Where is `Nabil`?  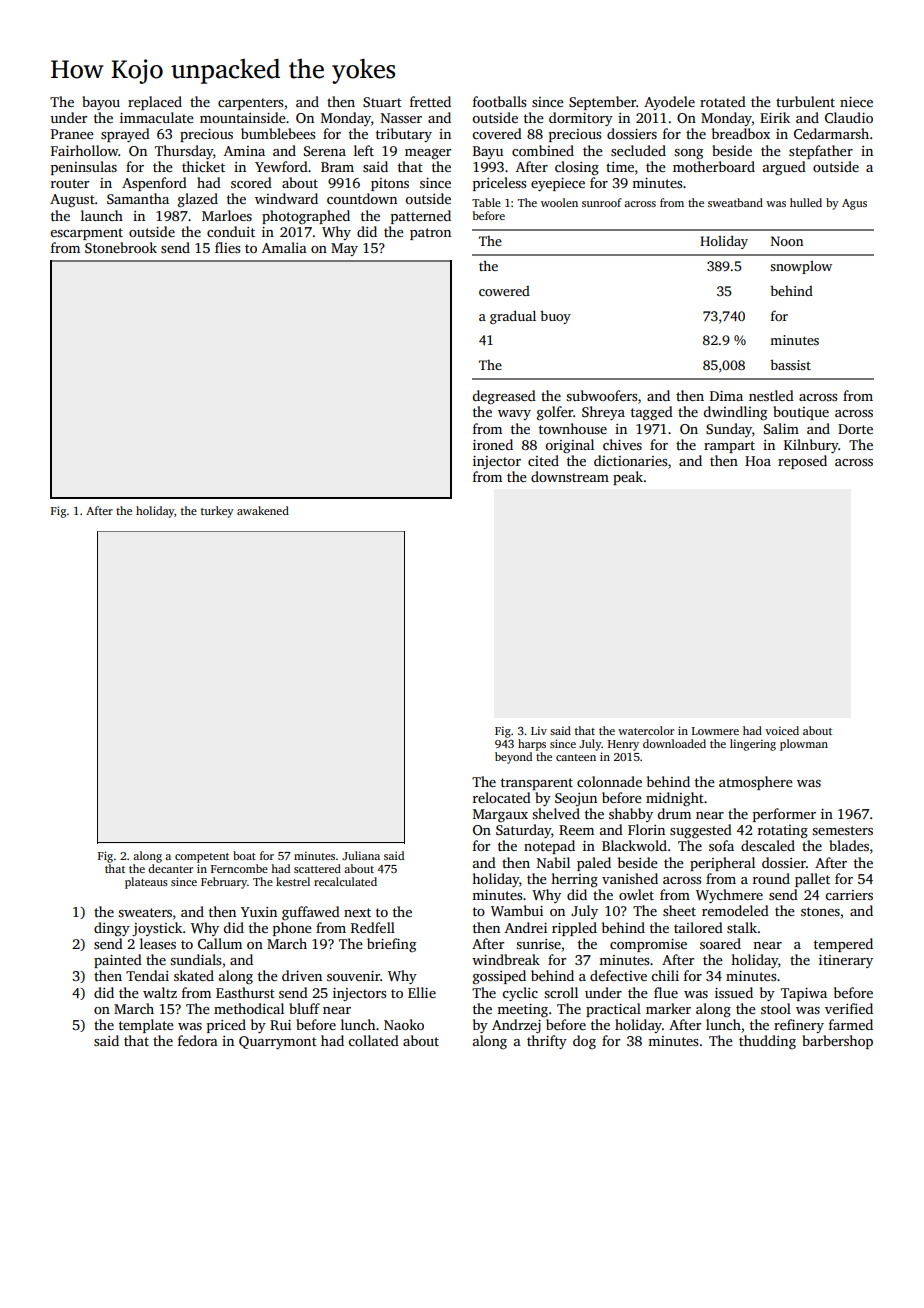
Nabil is located at coordinates (553, 862).
